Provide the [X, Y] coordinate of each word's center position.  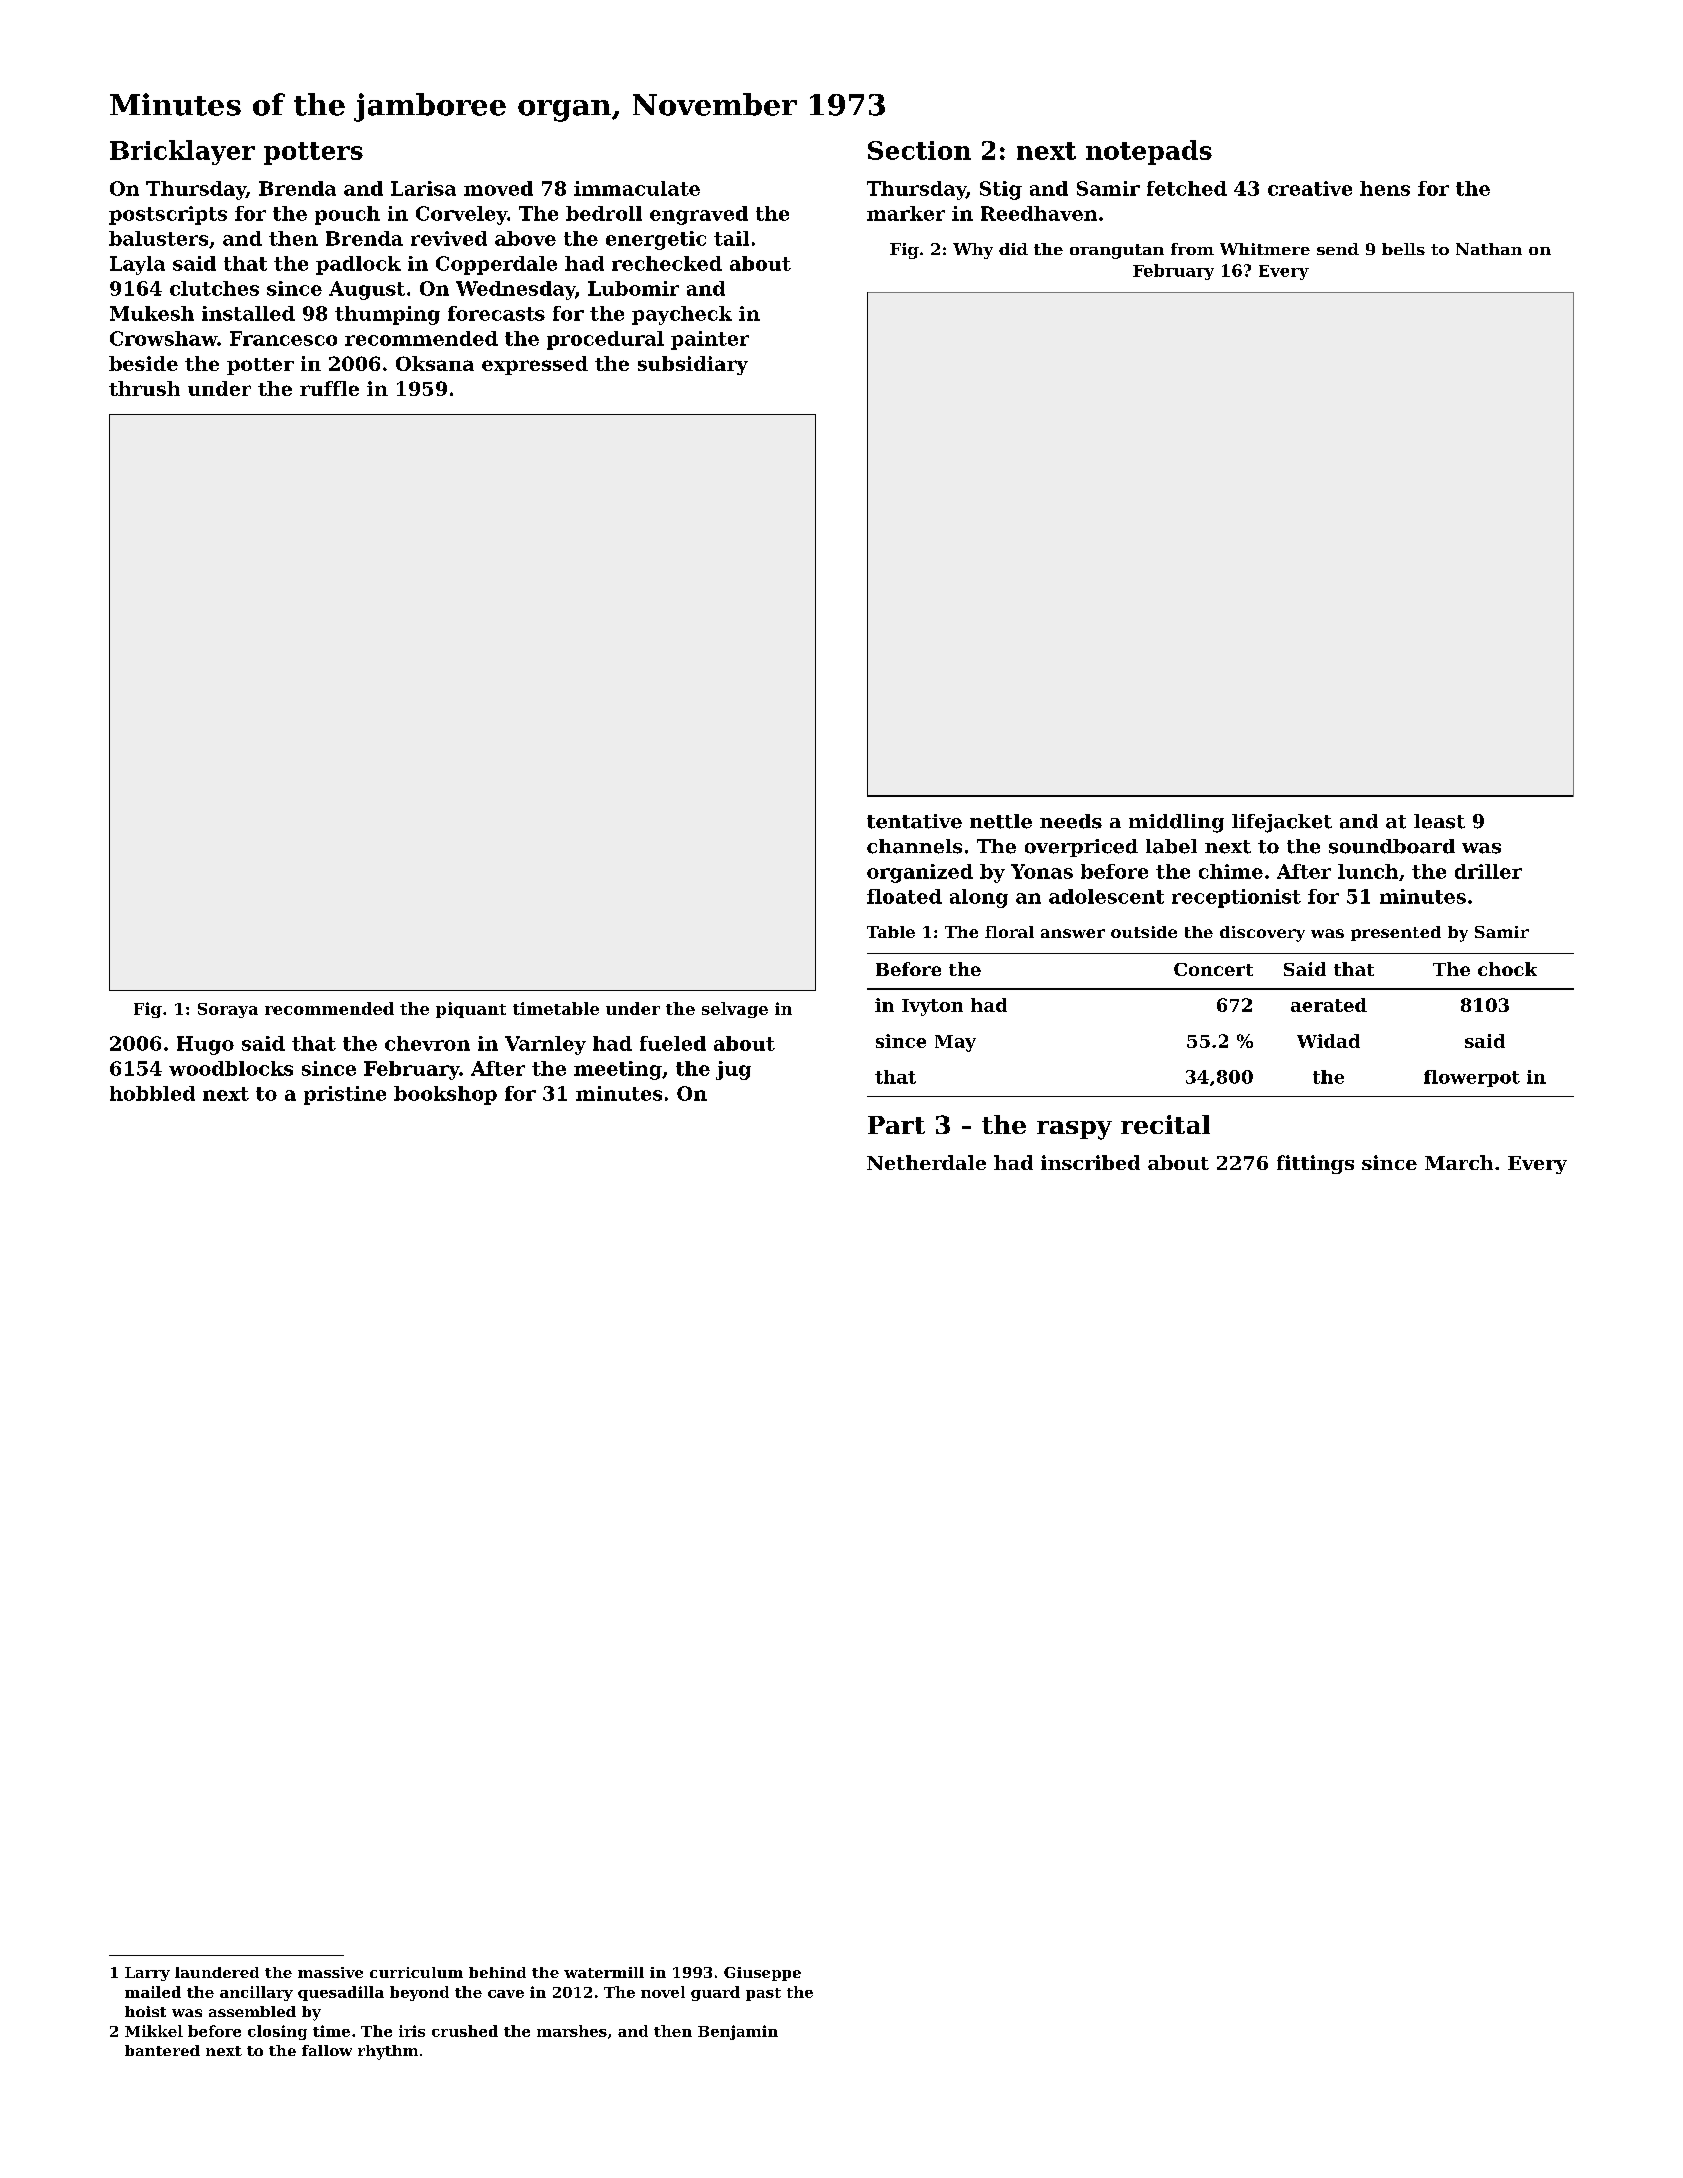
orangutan [1117, 251]
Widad [1328, 1041]
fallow [327, 2050]
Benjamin [738, 2032]
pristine [345, 1095]
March [1459, 1162]
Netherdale [926, 1162]
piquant [471, 1010]
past [763, 1994]
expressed [535, 365]
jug [733, 1070]
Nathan [1489, 249]
